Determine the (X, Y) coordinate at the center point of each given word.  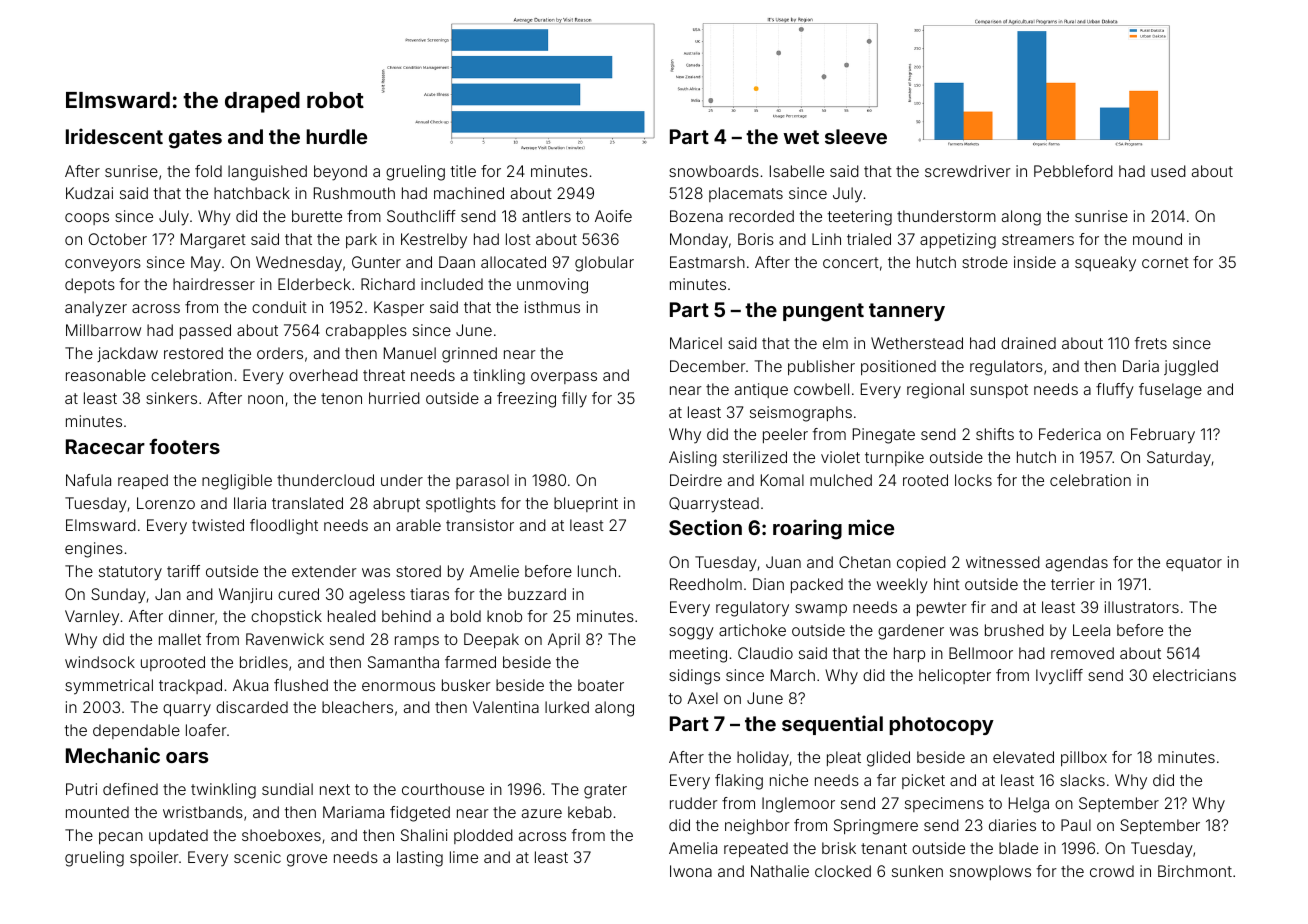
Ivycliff (1059, 677)
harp (909, 654)
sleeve (856, 136)
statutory (130, 573)
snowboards (714, 171)
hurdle (336, 136)
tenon (341, 398)
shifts (995, 434)
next (335, 789)
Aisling (693, 459)
